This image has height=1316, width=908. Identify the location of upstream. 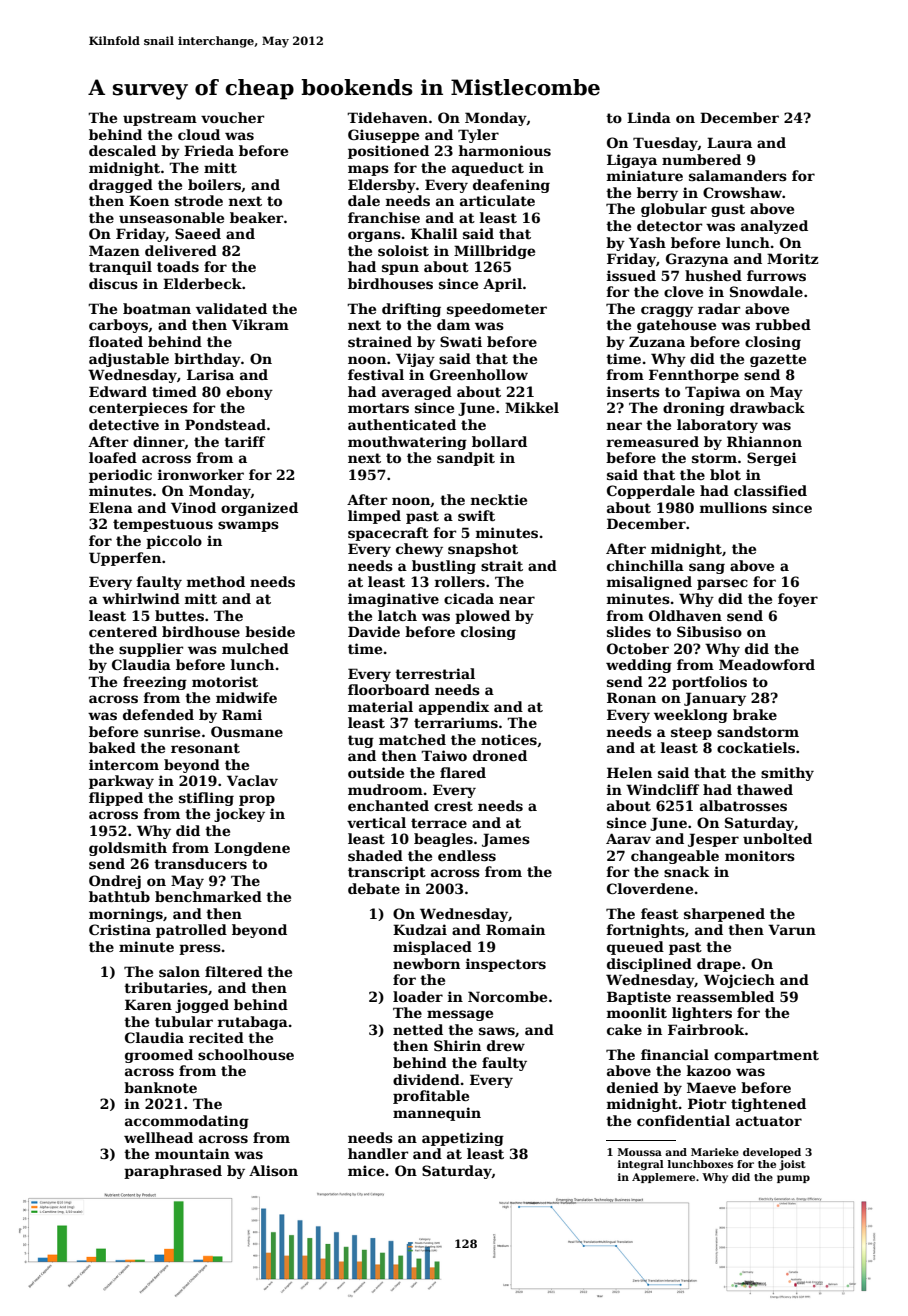
(160, 119).
